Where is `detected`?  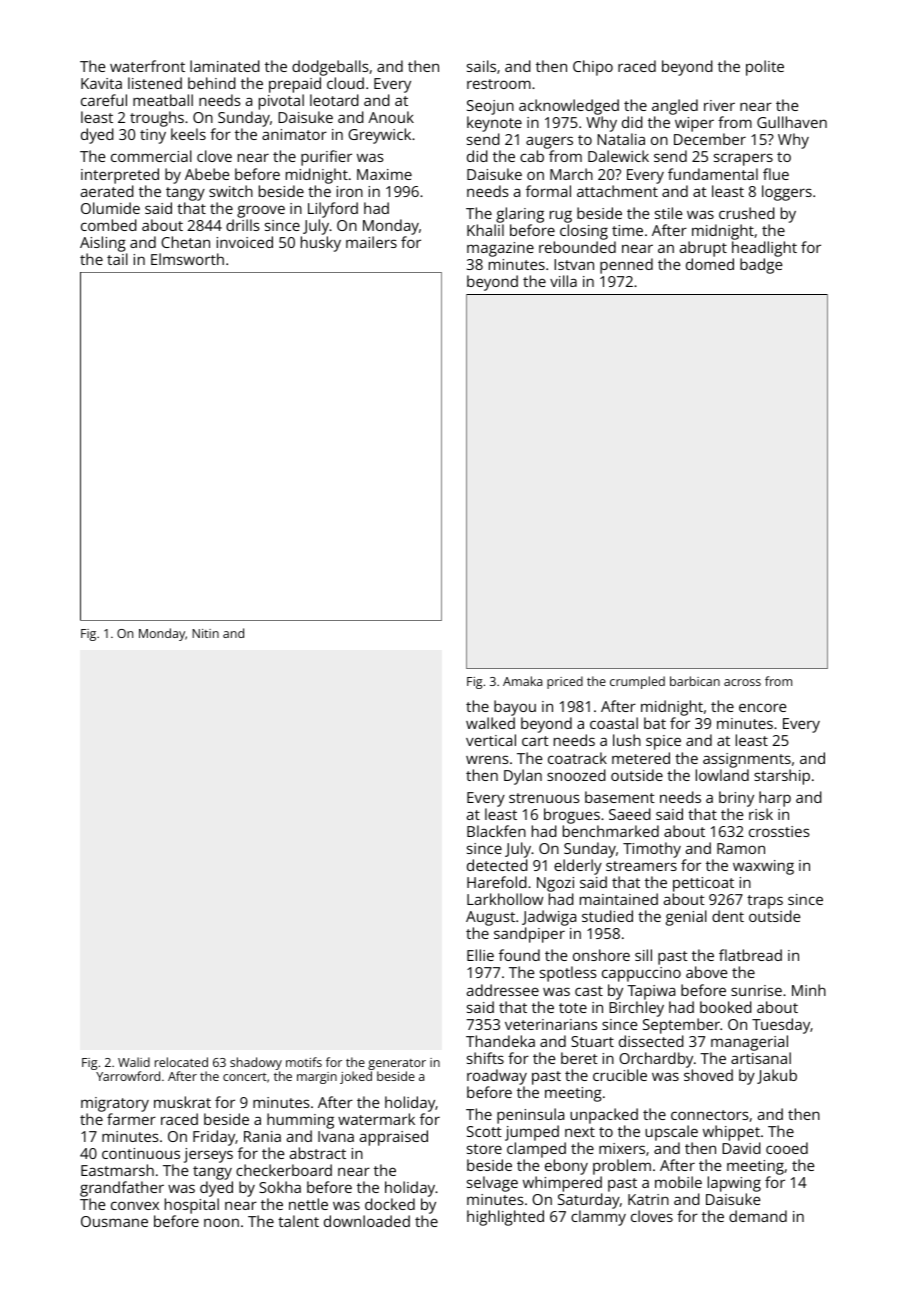
detected is located at coordinates (497, 865).
